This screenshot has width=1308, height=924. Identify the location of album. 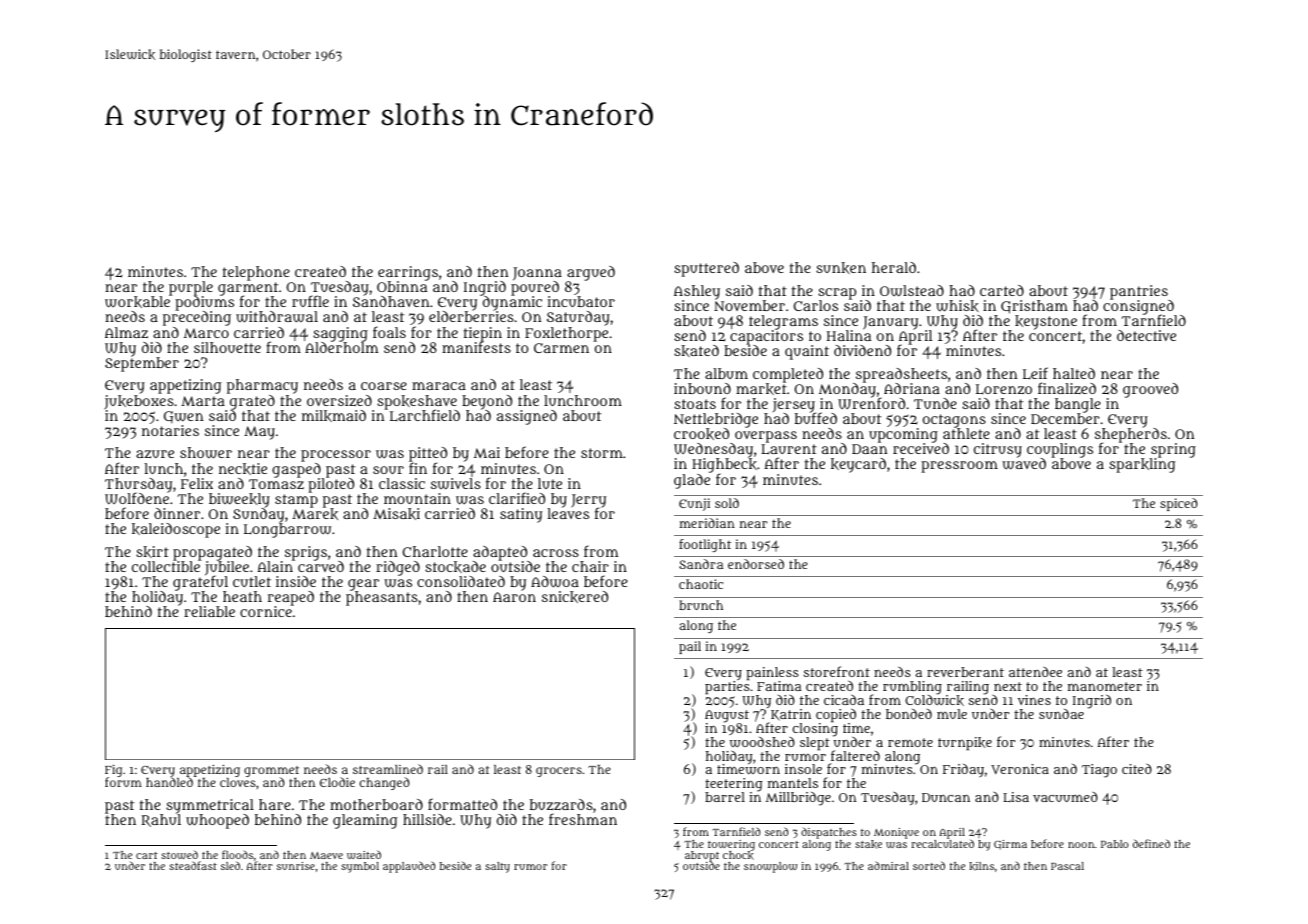
(726, 373).
